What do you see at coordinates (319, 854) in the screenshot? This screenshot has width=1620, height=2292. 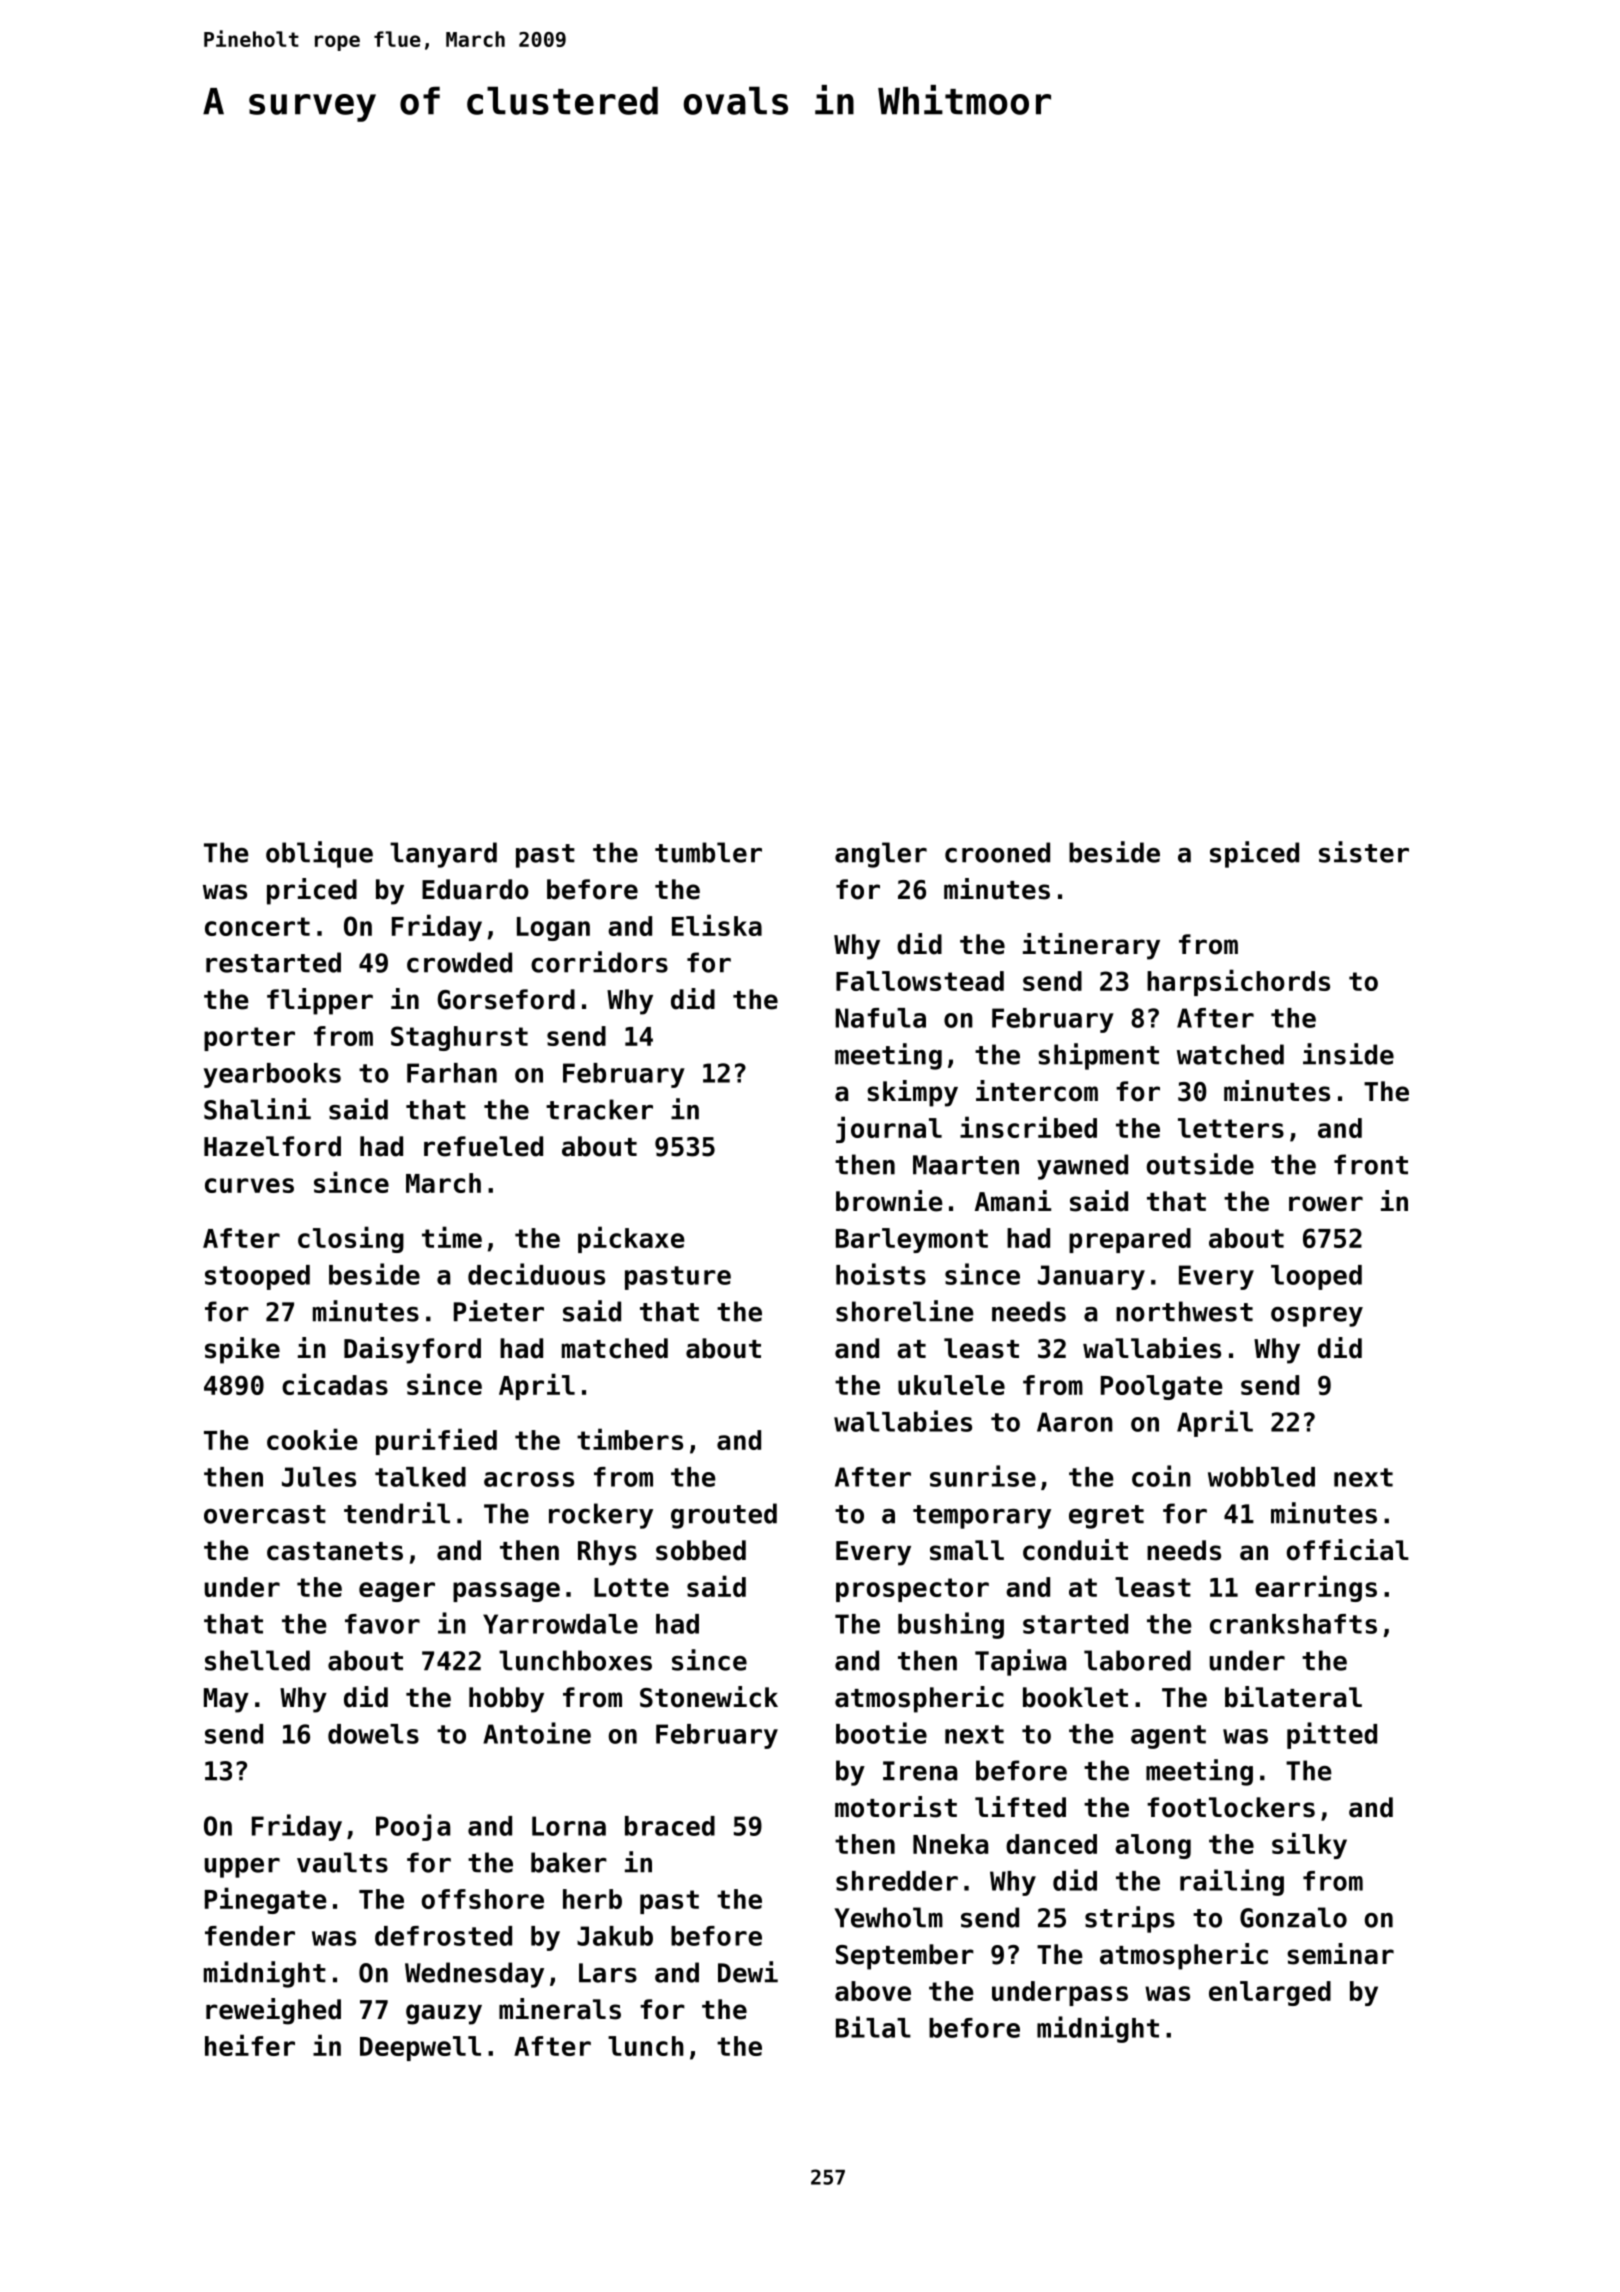 I see `oblique` at bounding box center [319, 854].
